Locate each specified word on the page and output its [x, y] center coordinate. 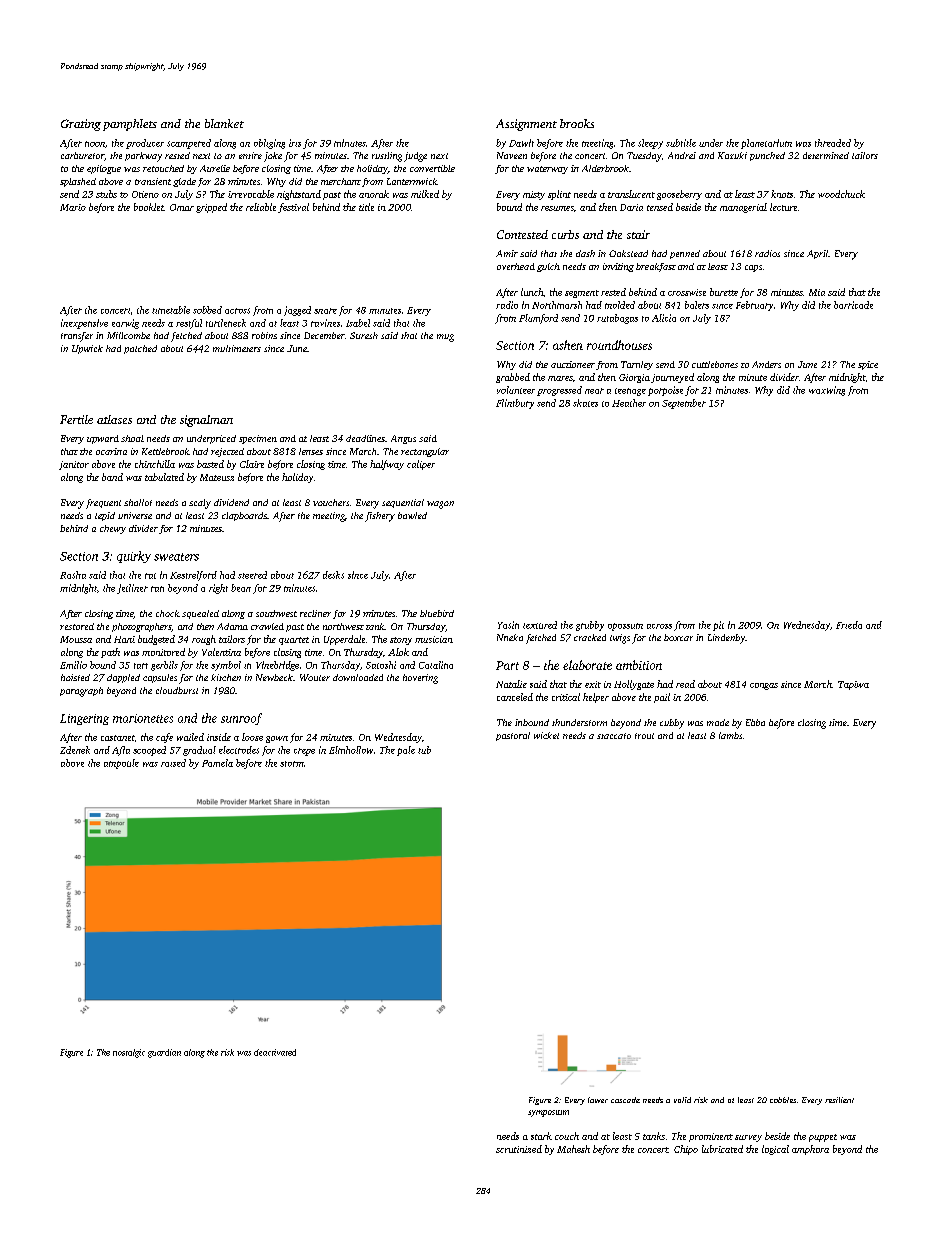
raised [173, 763]
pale [406, 751]
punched [767, 156]
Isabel [358, 323]
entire [250, 155]
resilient [839, 1100]
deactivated [275, 1052]
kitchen [226, 677]
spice [868, 365]
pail [662, 698]
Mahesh [573, 1149]
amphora [810, 1150]
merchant [341, 181]
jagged [297, 311]
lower [598, 1100]
